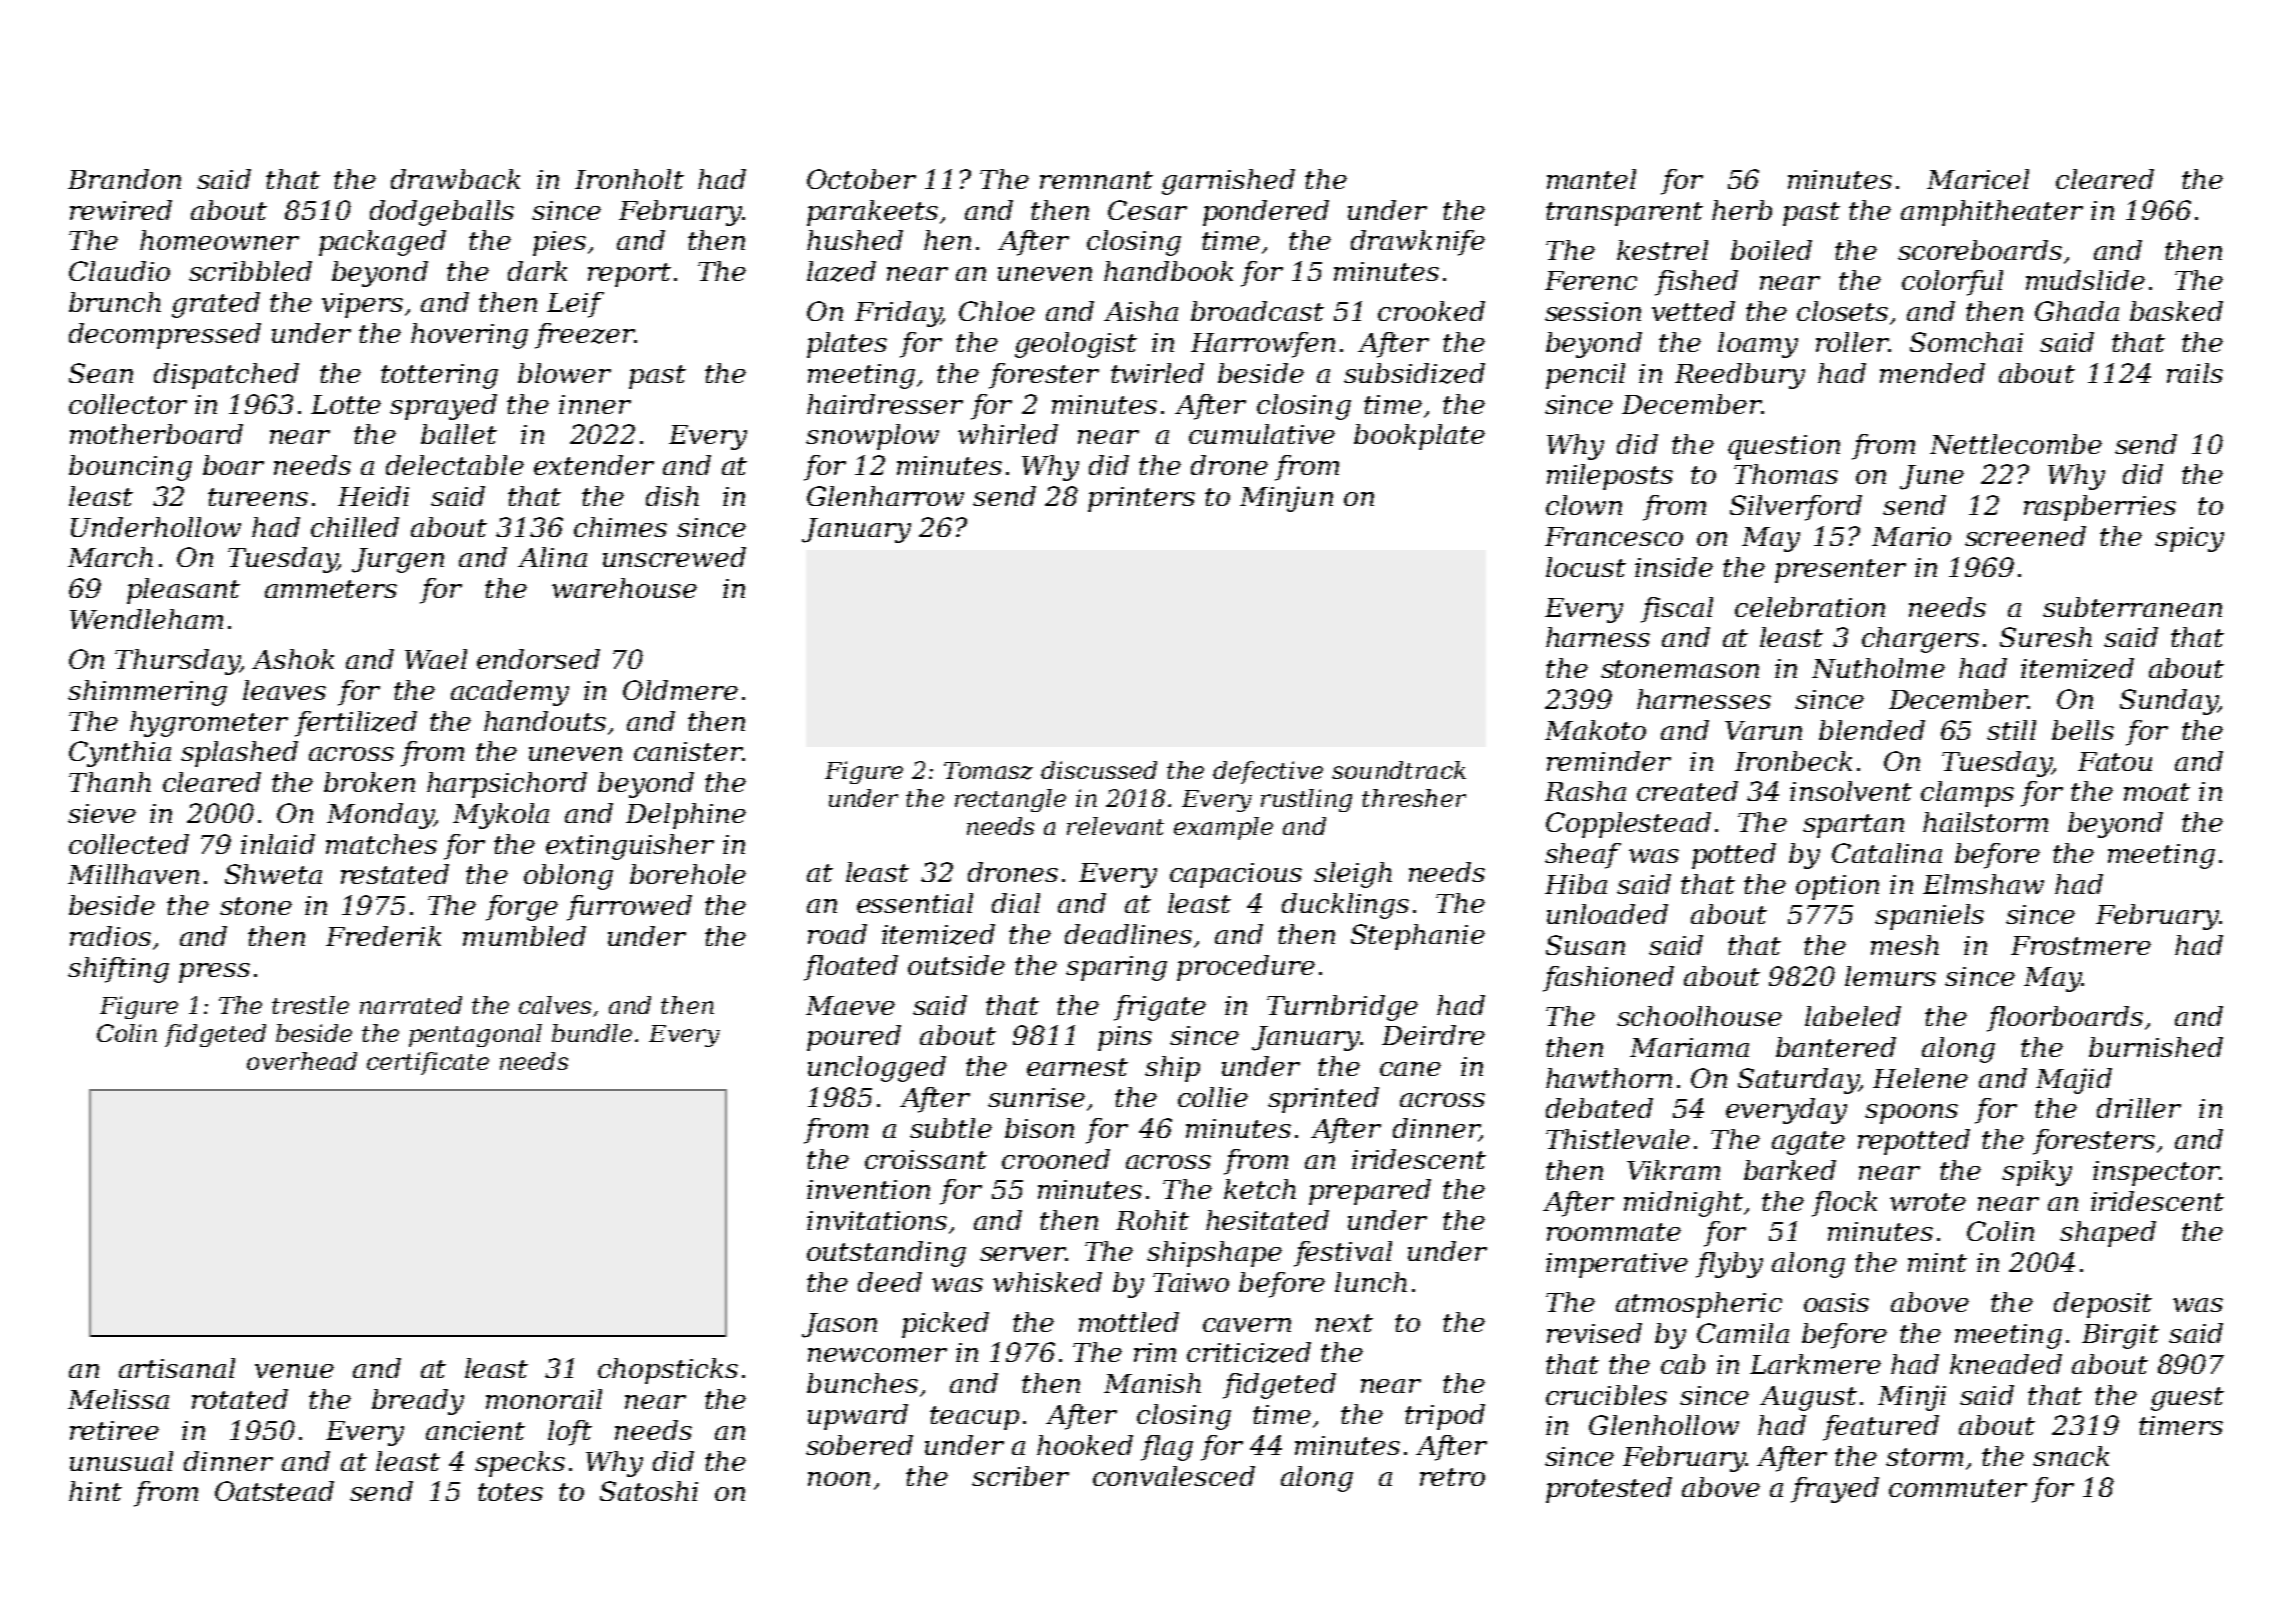 The height and width of the screenshot is (1620, 2292). Describe the element at coordinates (130, 468) in the screenshot. I see `bouncing` at that location.
